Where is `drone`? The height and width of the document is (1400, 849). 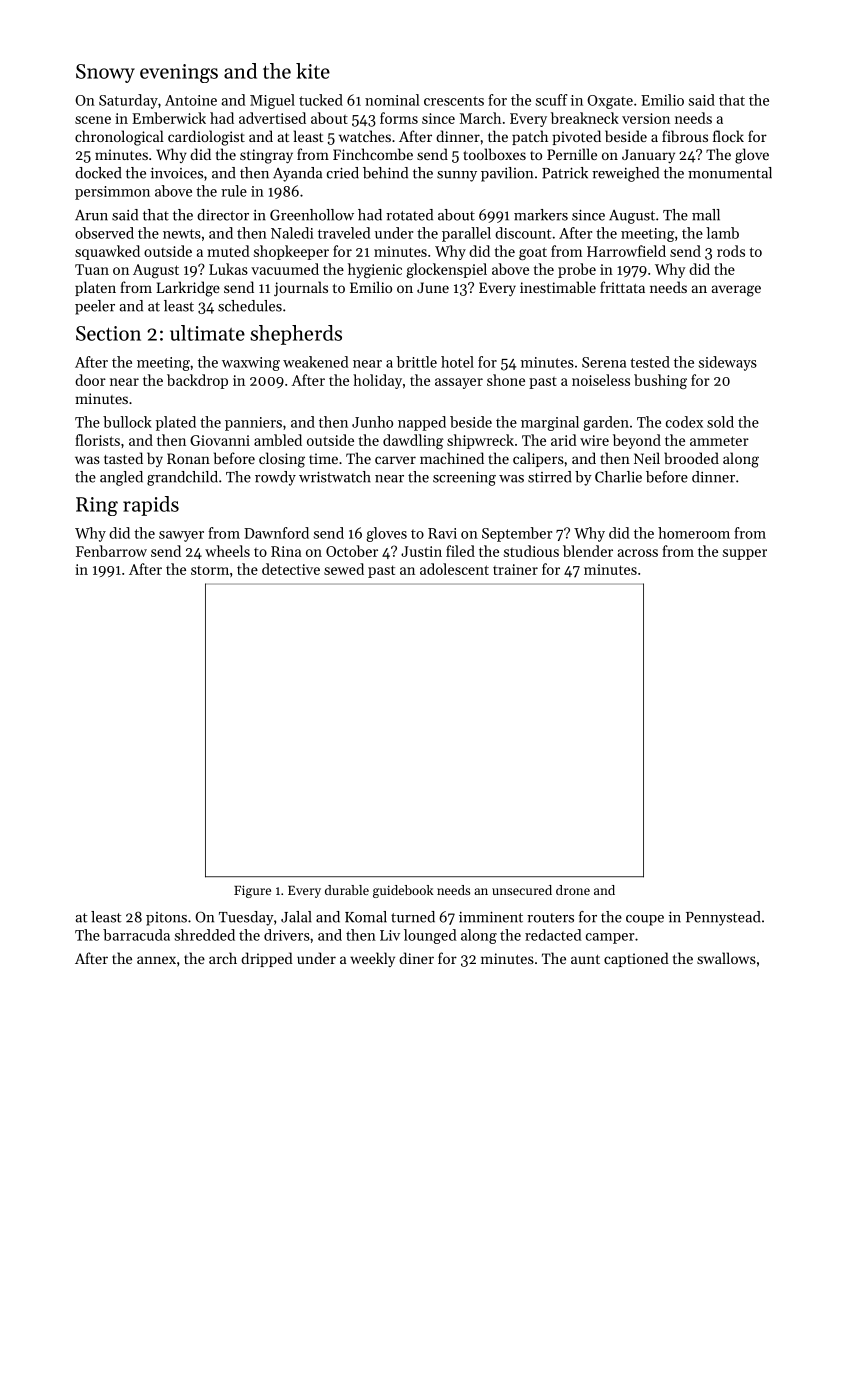
drone is located at coordinates (573, 890).
